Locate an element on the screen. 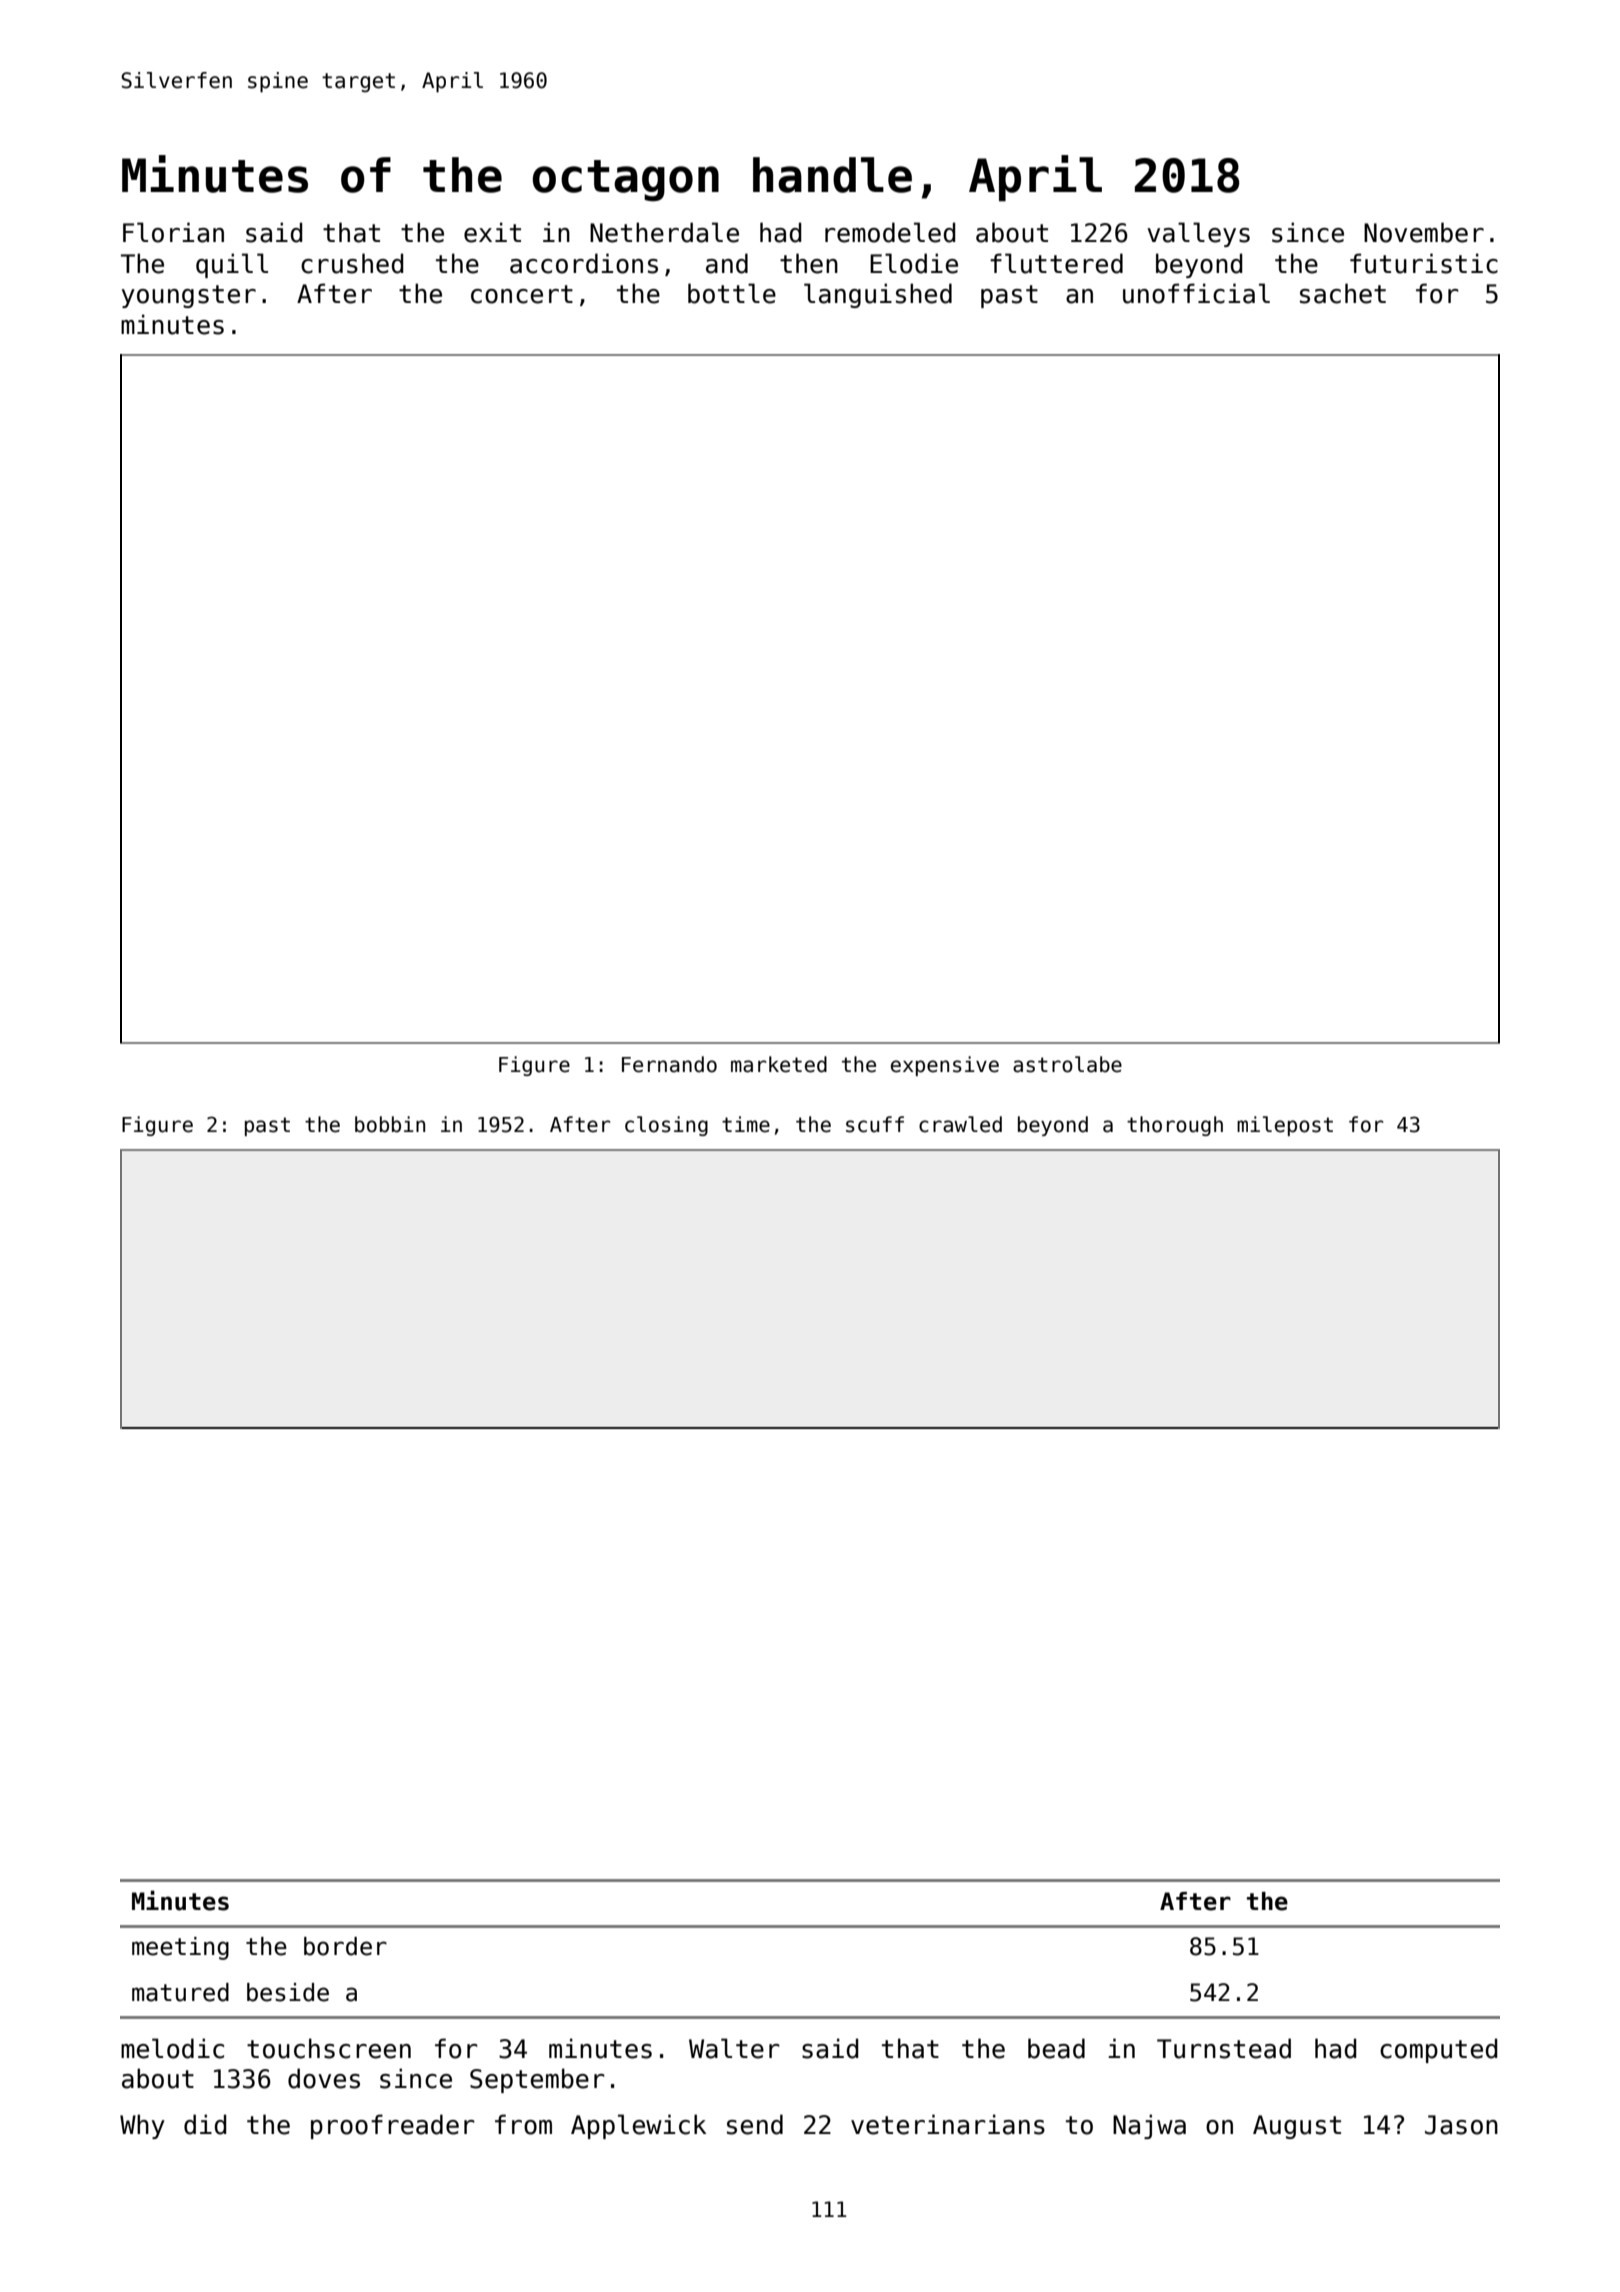 This screenshot has width=1620, height=2292. scuff is located at coordinates (875, 1124).
